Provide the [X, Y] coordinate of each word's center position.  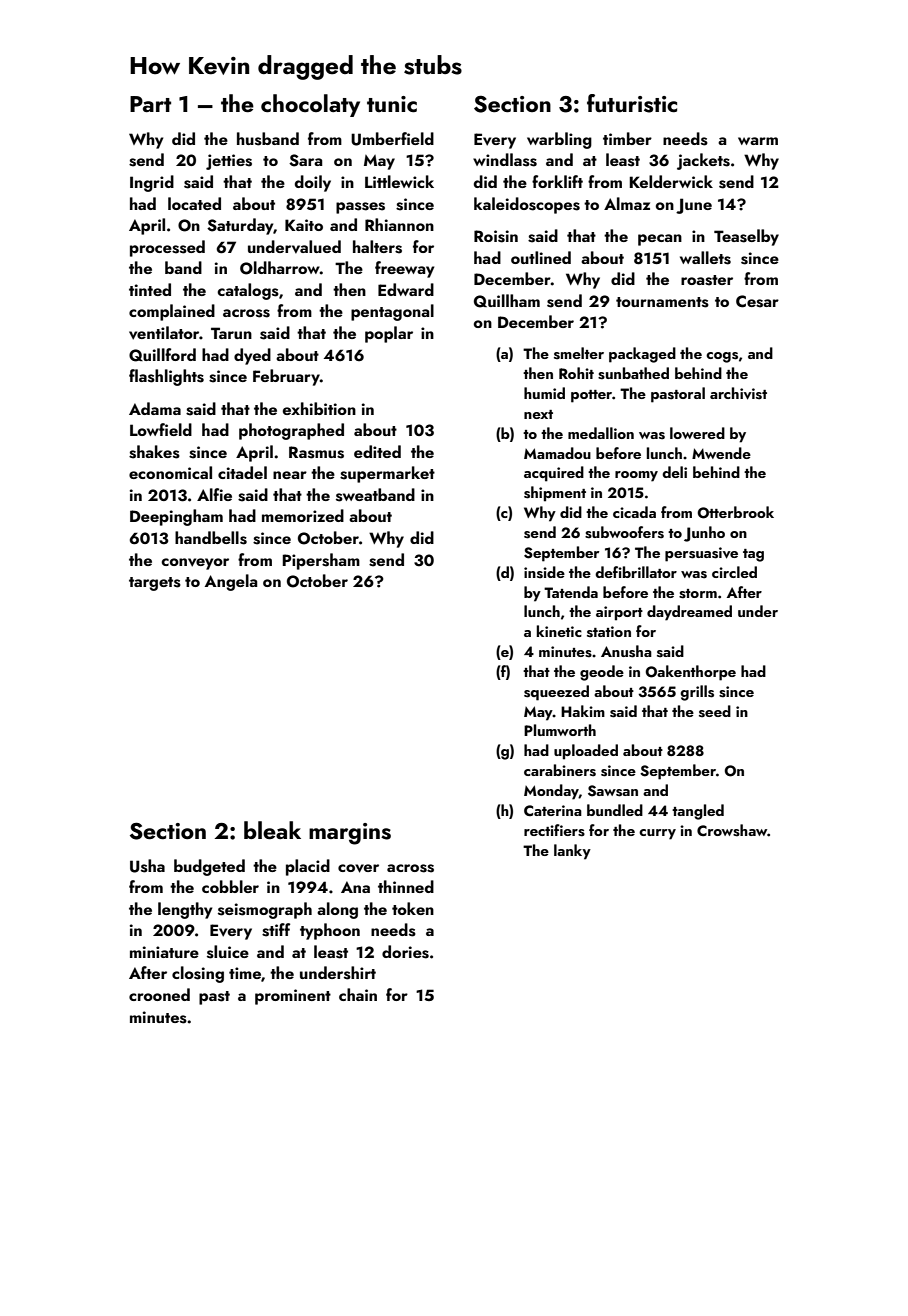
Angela [231, 582]
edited [377, 451]
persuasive [701, 554]
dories [405, 952]
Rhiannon [399, 224]
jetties [229, 162]
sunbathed [633, 373]
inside [544, 572]
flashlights [166, 377]
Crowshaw [732, 830]
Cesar [757, 301]
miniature [164, 952]
